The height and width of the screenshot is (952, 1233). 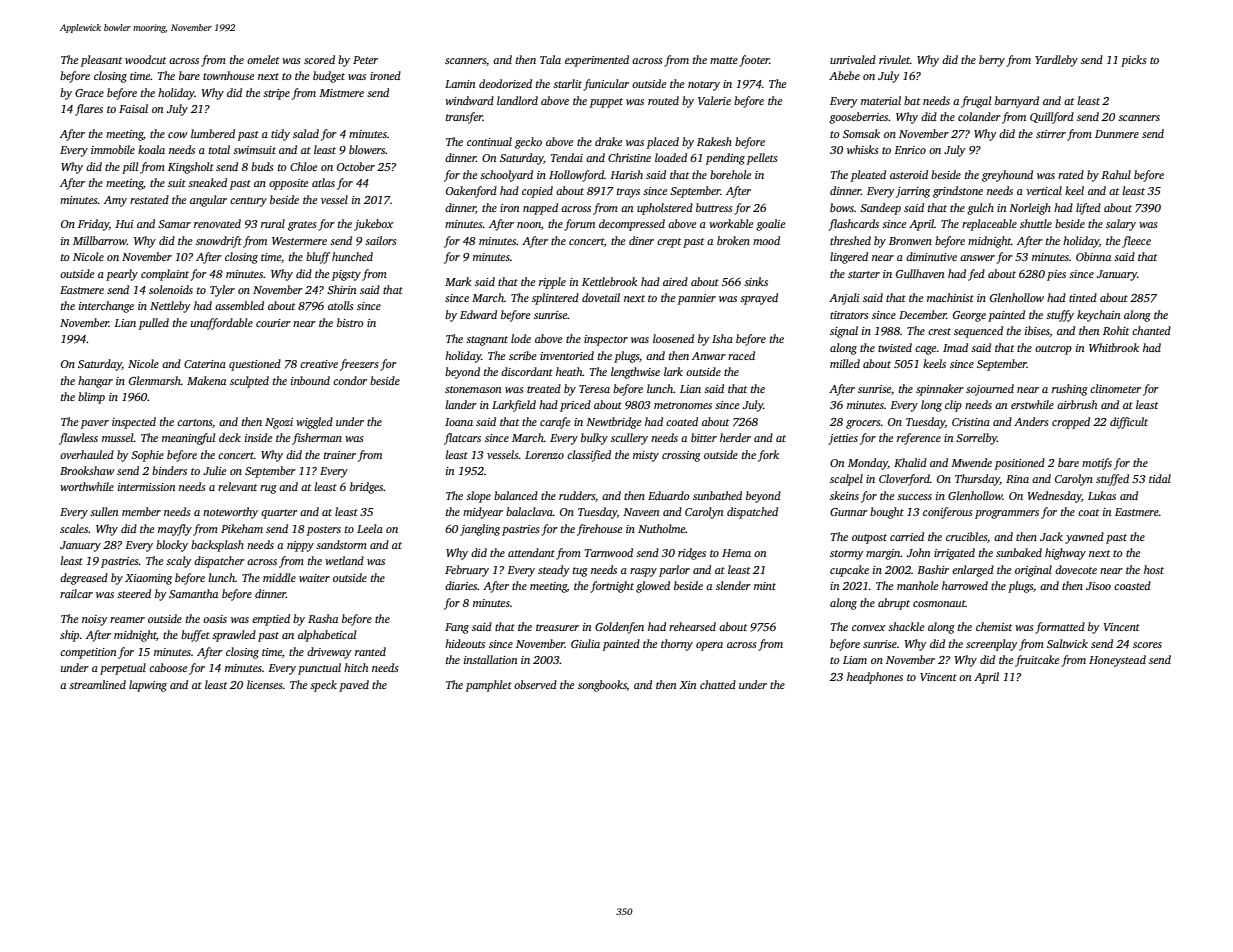 I want to click on streamlined, so click(x=97, y=684).
